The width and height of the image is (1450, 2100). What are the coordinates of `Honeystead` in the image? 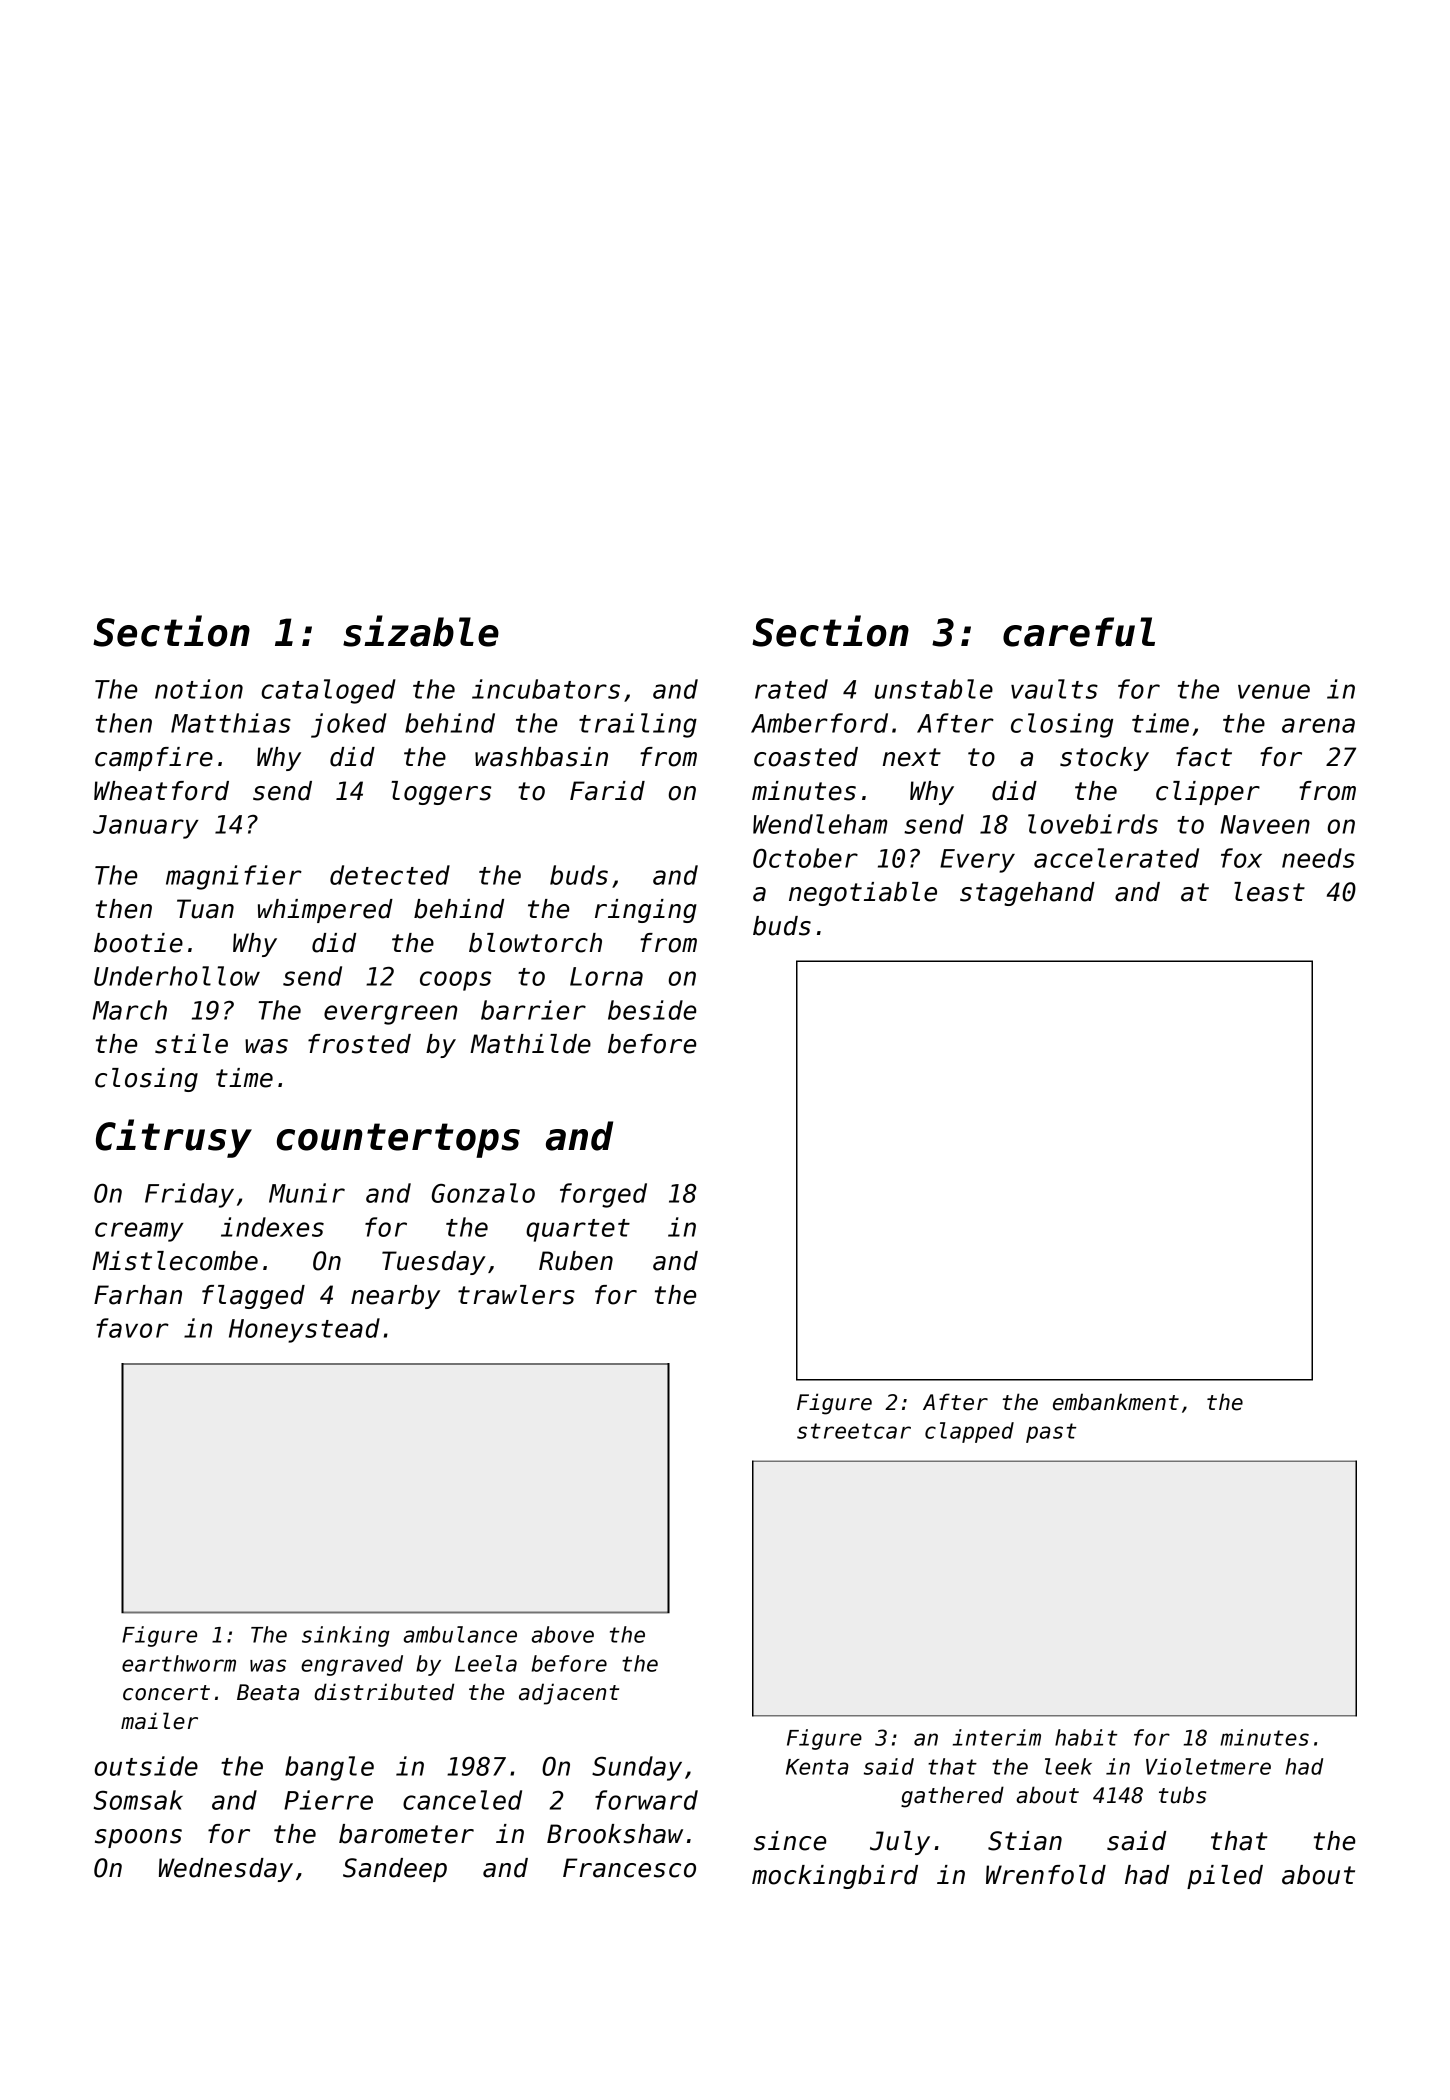 It's located at (304, 1330).
